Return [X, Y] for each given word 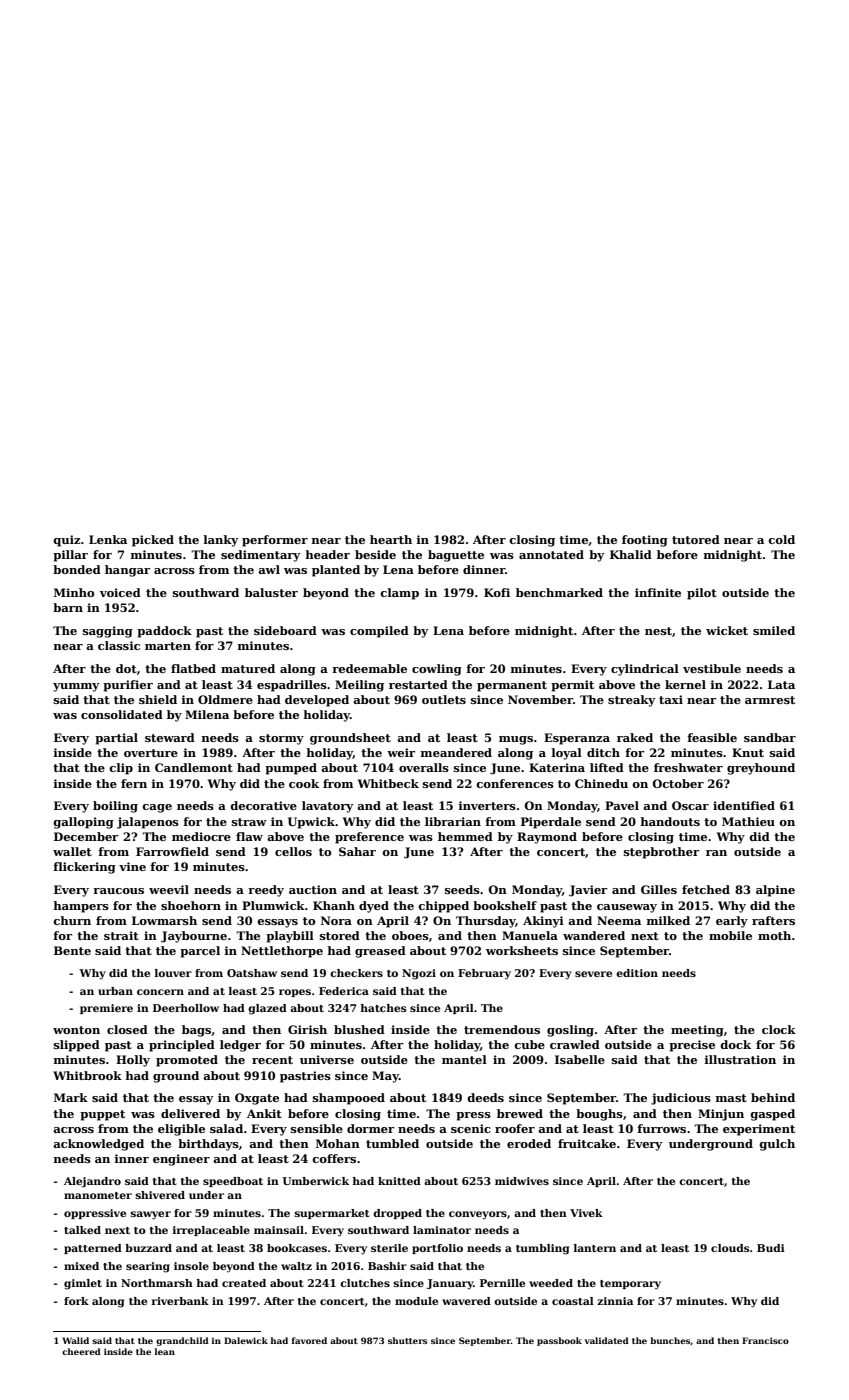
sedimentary [260, 556]
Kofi [497, 592]
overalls [424, 767]
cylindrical [645, 670]
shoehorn [191, 905]
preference [369, 838]
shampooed [349, 1099]
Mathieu [748, 821]
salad [226, 1128]
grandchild [182, 1341]
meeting [697, 1031]
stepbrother [661, 853]
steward [170, 737]
